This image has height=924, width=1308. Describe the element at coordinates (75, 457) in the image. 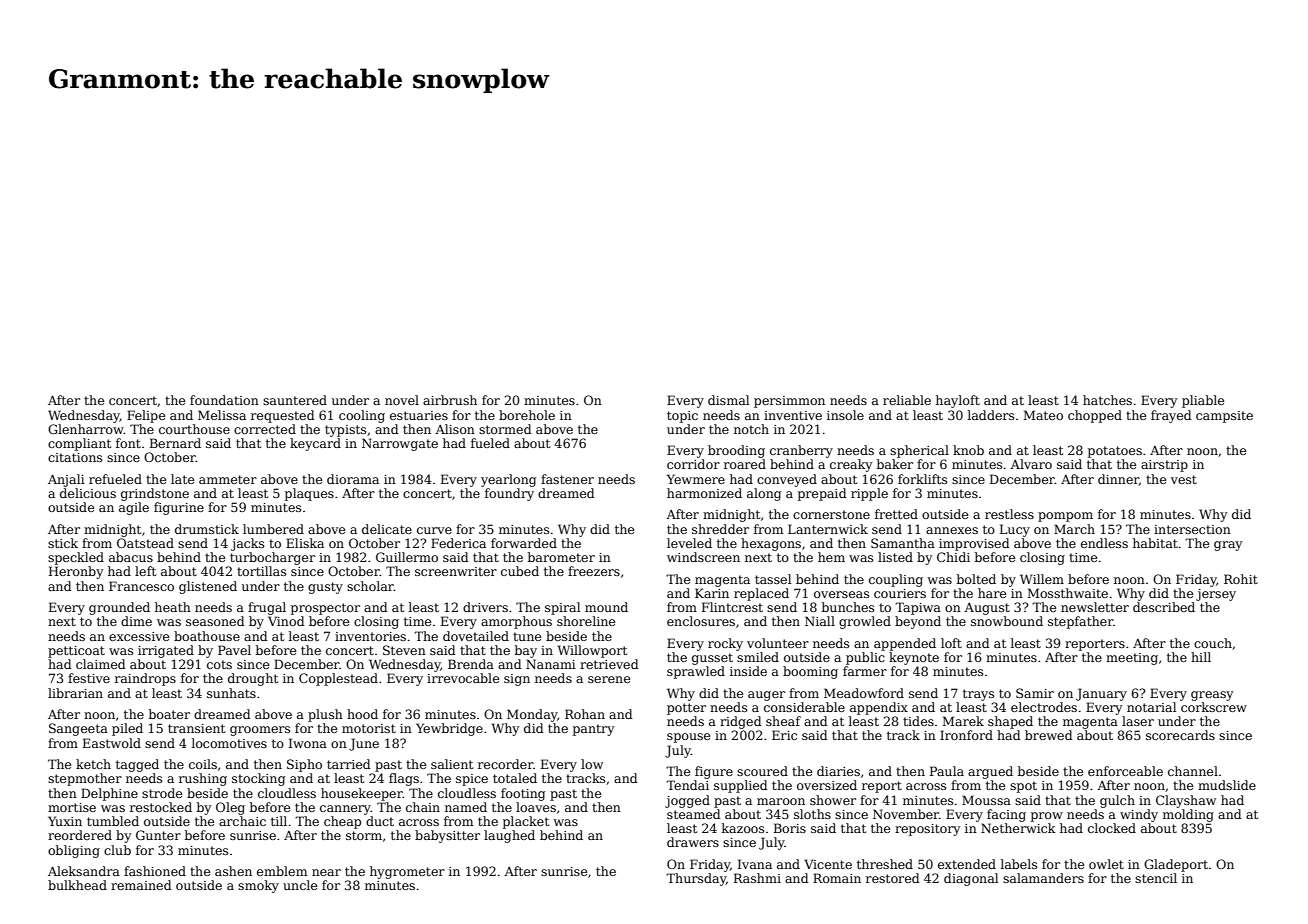

I see `citations` at that location.
